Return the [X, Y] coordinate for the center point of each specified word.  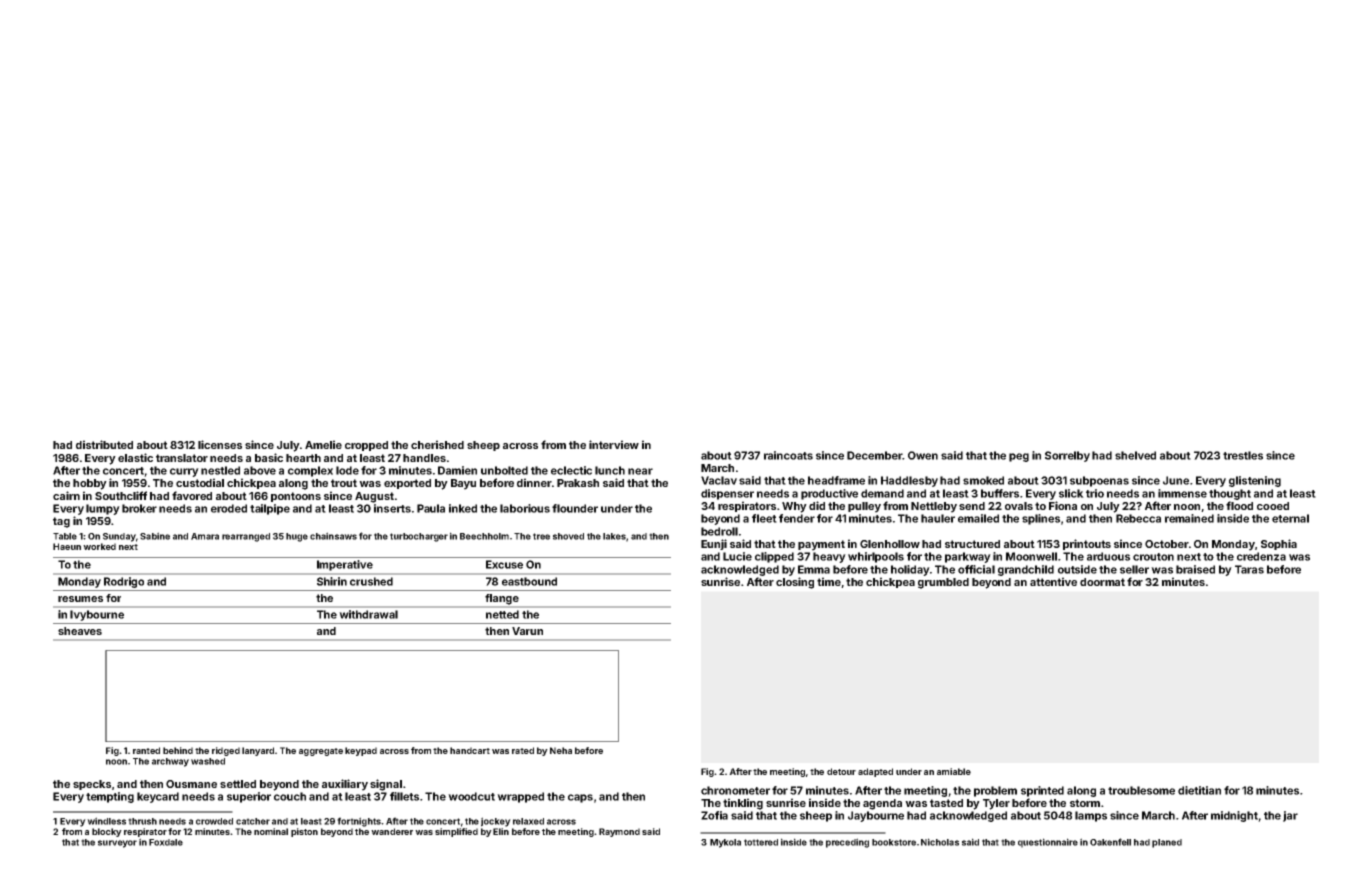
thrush [142, 821]
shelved [1135, 455]
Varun [527, 631]
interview [614, 444]
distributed [104, 444]
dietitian [1199, 790]
